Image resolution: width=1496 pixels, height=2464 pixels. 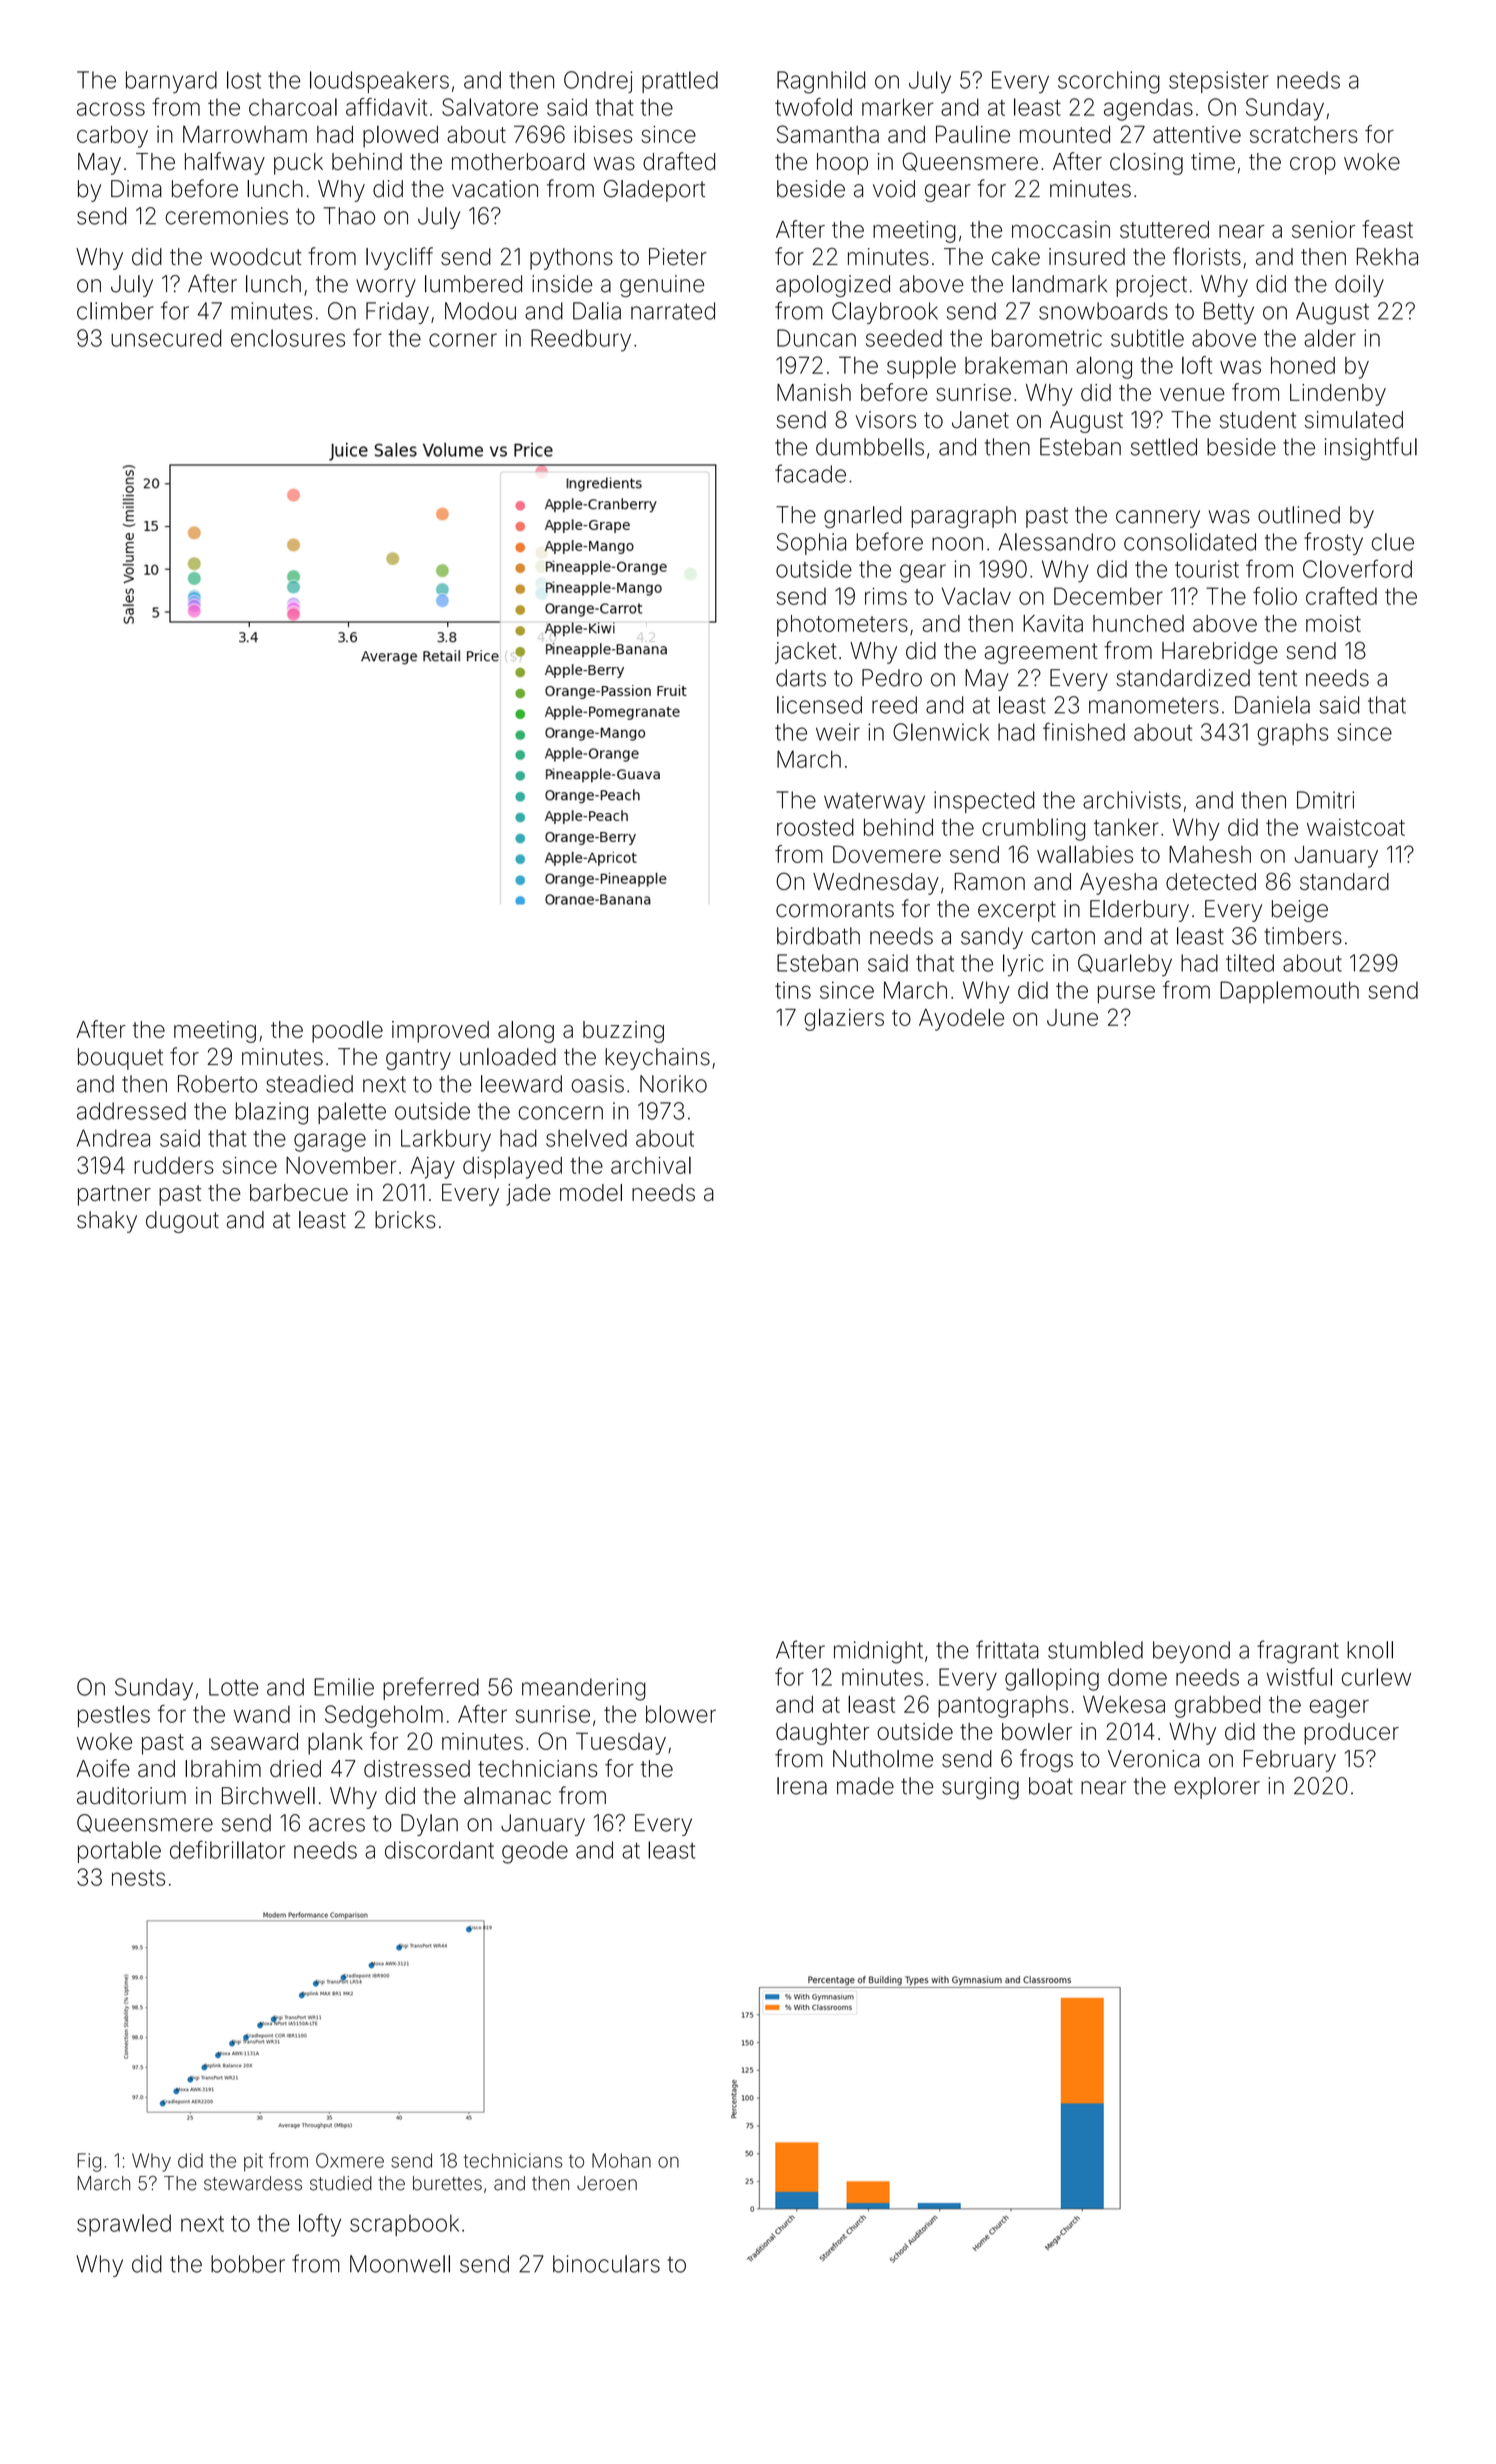 I want to click on insightful, so click(x=1371, y=448).
